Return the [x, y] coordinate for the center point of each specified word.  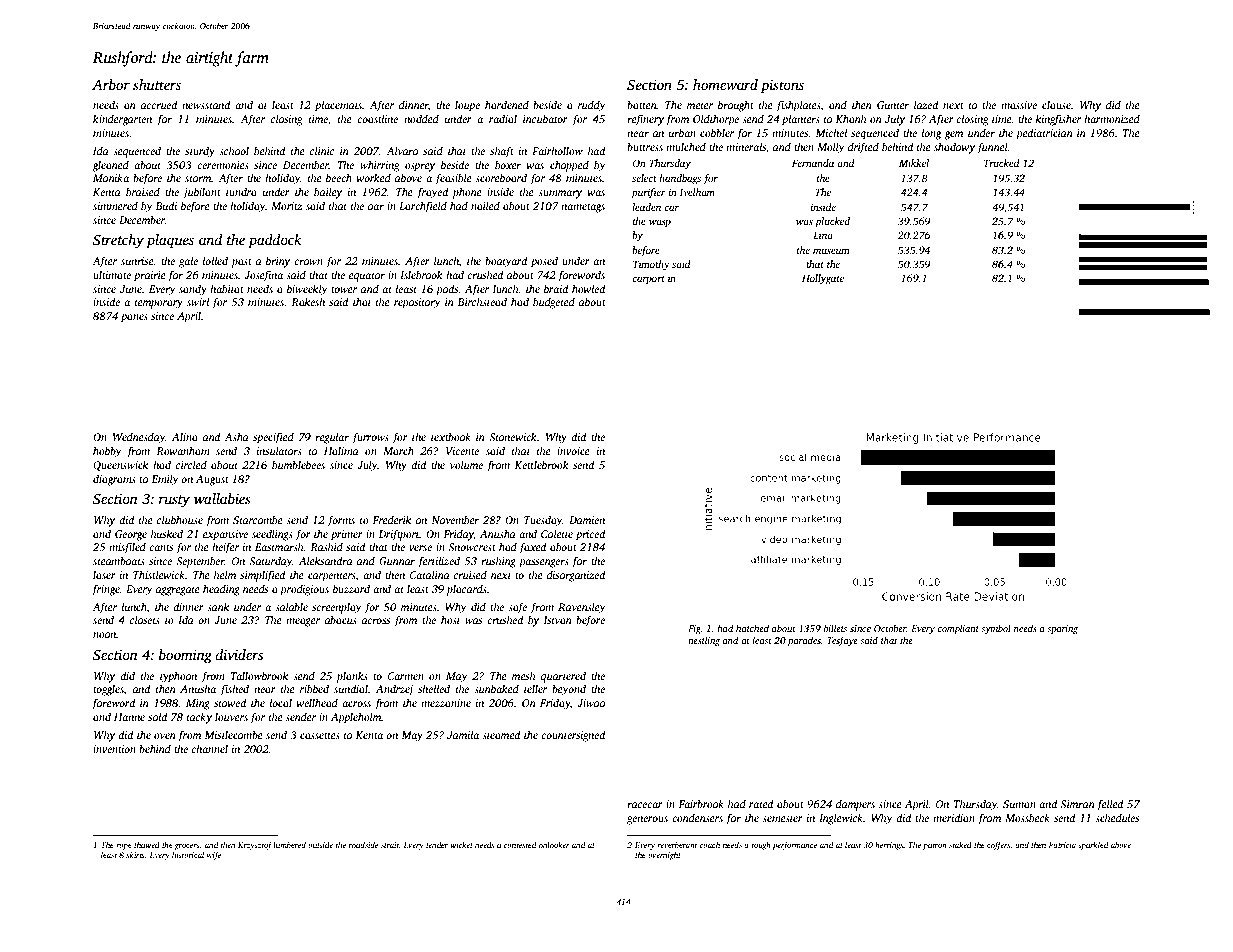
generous [647, 820]
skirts [135, 855]
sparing [1062, 629]
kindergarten [122, 120]
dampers [855, 805]
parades [804, 641]
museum [831, 251]
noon [105, 635]
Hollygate [823, 279]
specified [273, 438]
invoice [573, 451]
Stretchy [118, 241]
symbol [996, 629]
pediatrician [1044, 134]
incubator [545, 118]
